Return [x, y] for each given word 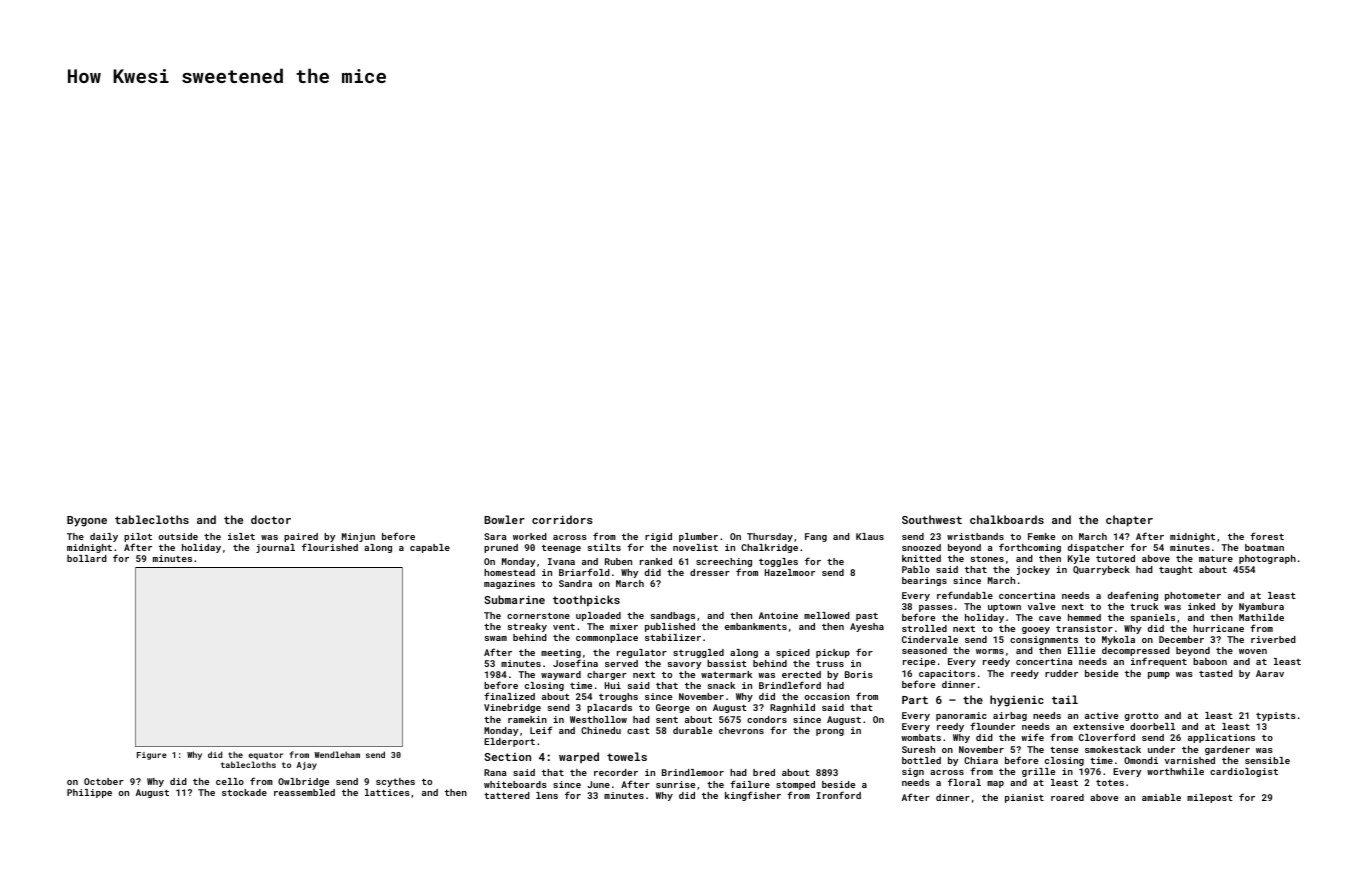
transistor [1084, 628]
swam [496, 638]
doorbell [1152, 726]
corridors [562, 519]
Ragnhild [792, 708]
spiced [793, 653]
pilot [138, 537]
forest [1267, 536]
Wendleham [337, 754]
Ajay [307, 766]
